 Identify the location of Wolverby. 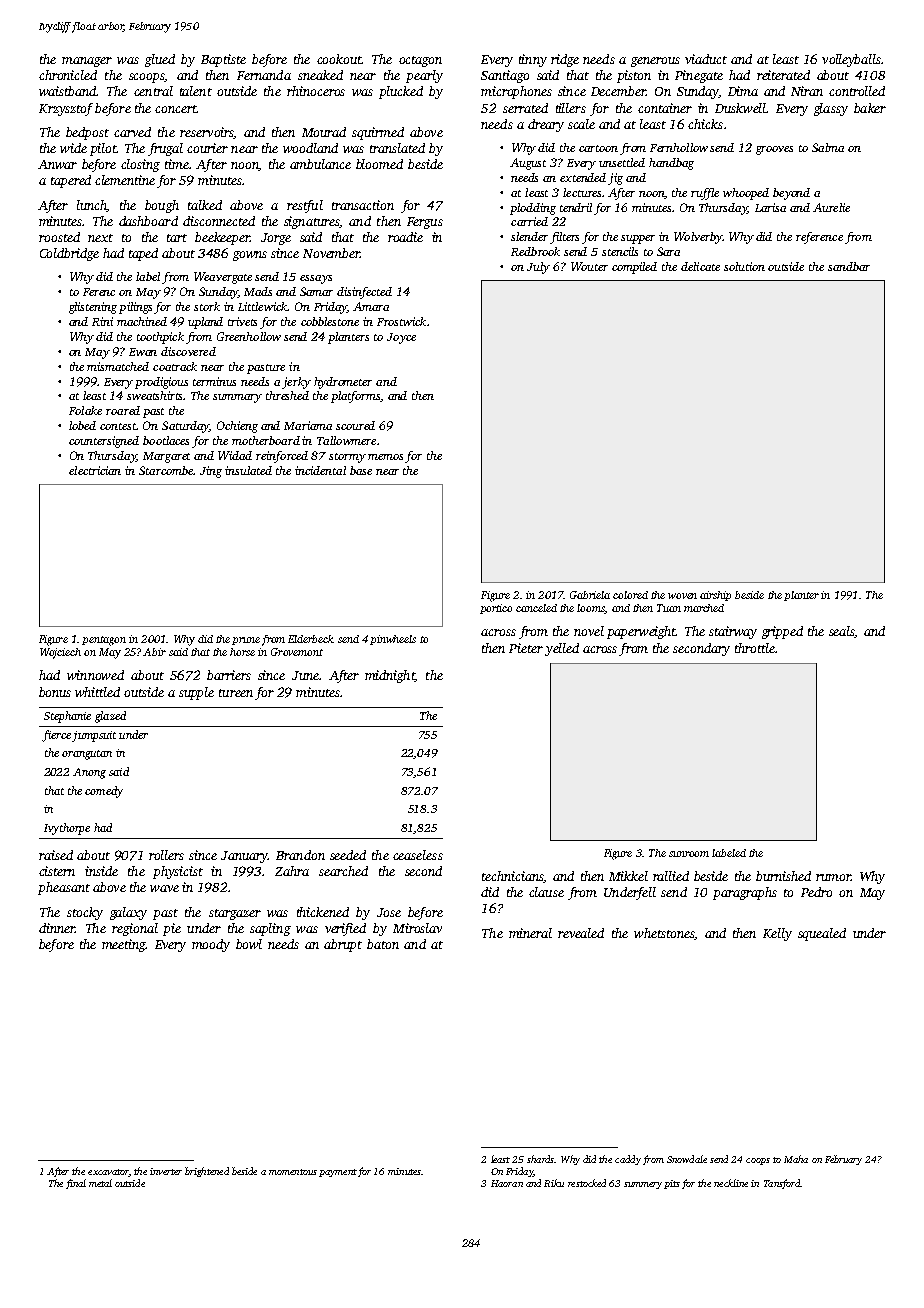
(698, 238).
